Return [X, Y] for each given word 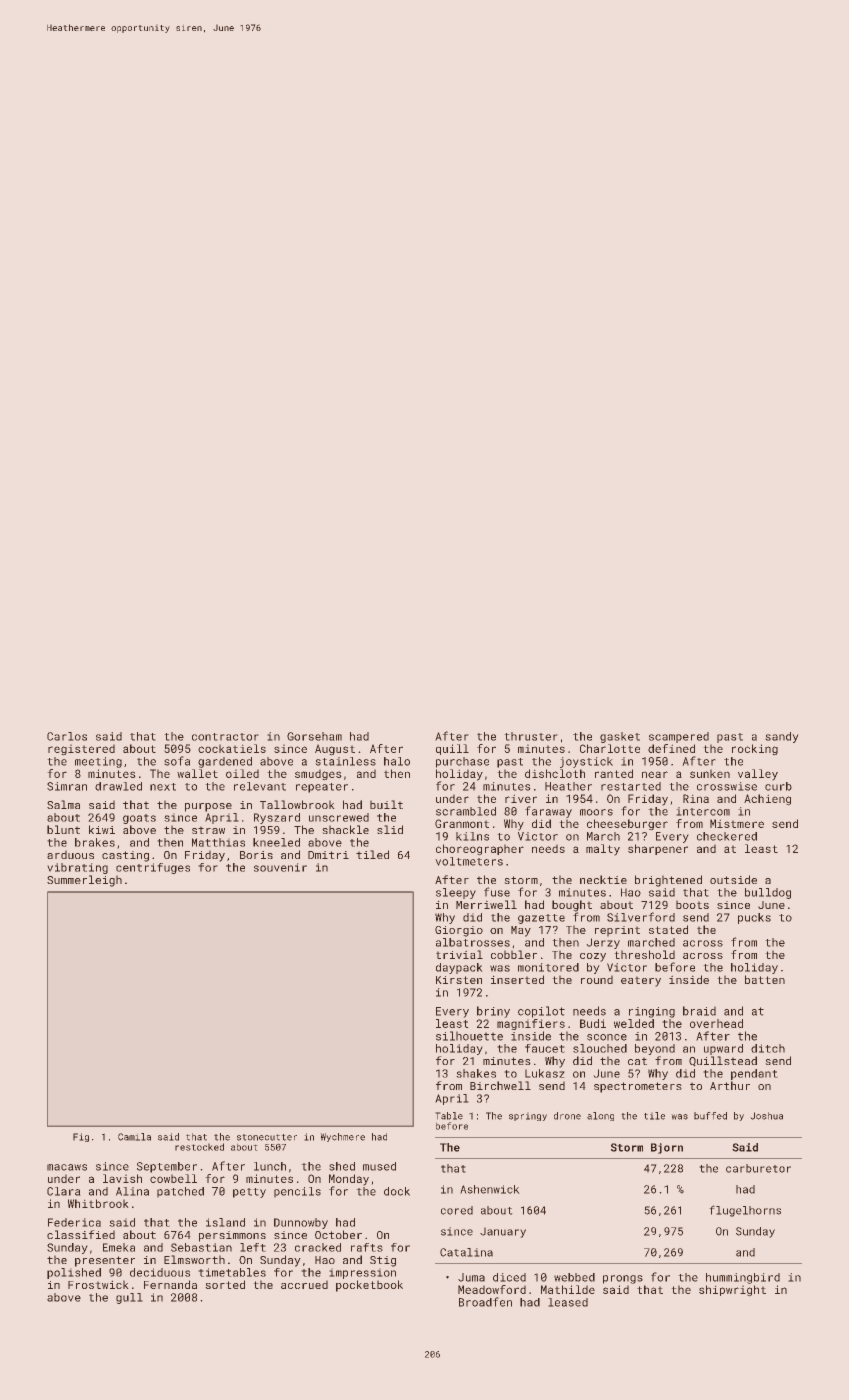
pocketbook [369, 1286]
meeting [98, 762]
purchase [462, 762]
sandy [782, 737]
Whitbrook [98, 1203]
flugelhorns [745, 1211]
